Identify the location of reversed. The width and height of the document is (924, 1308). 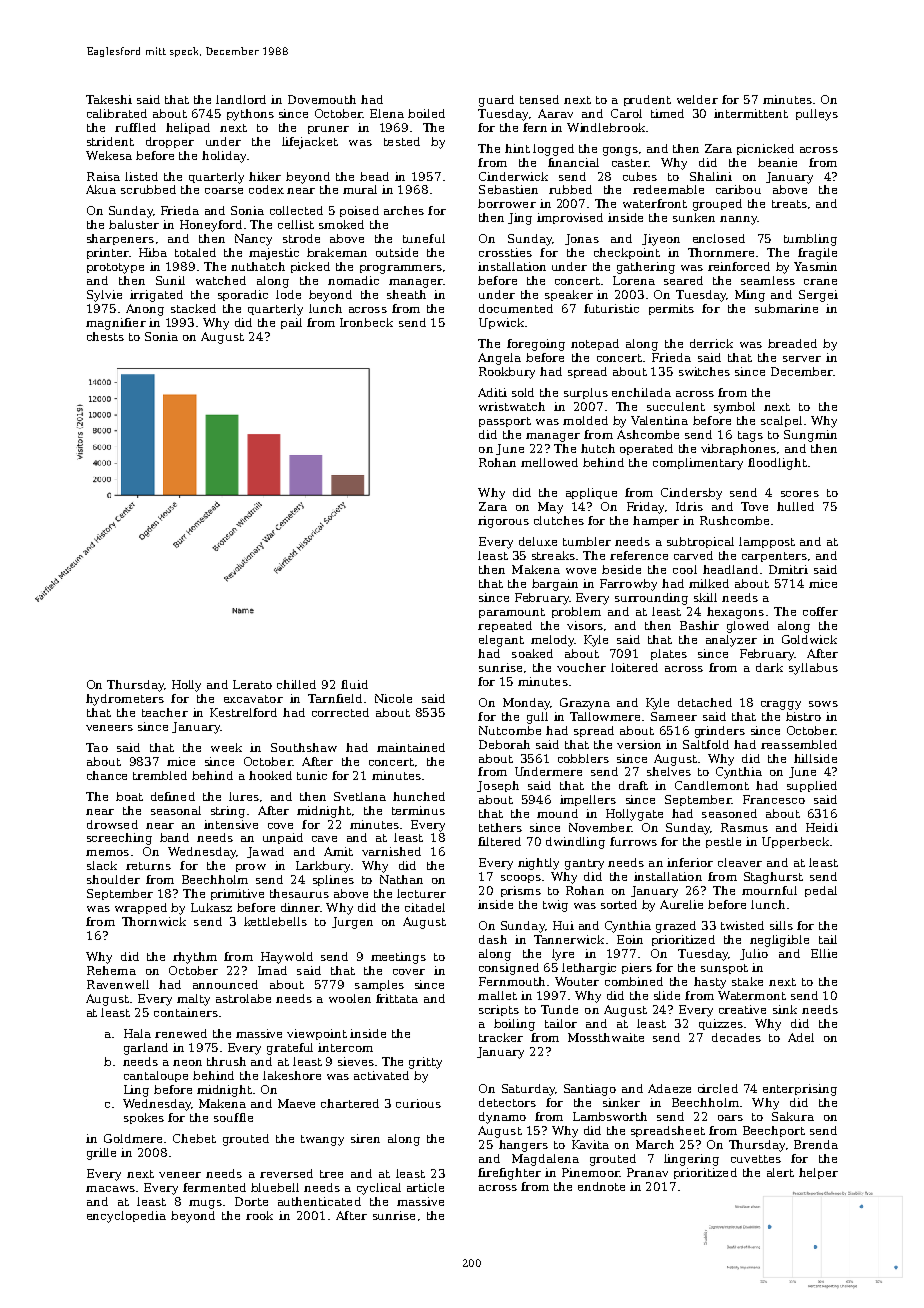
(286, 1173).
